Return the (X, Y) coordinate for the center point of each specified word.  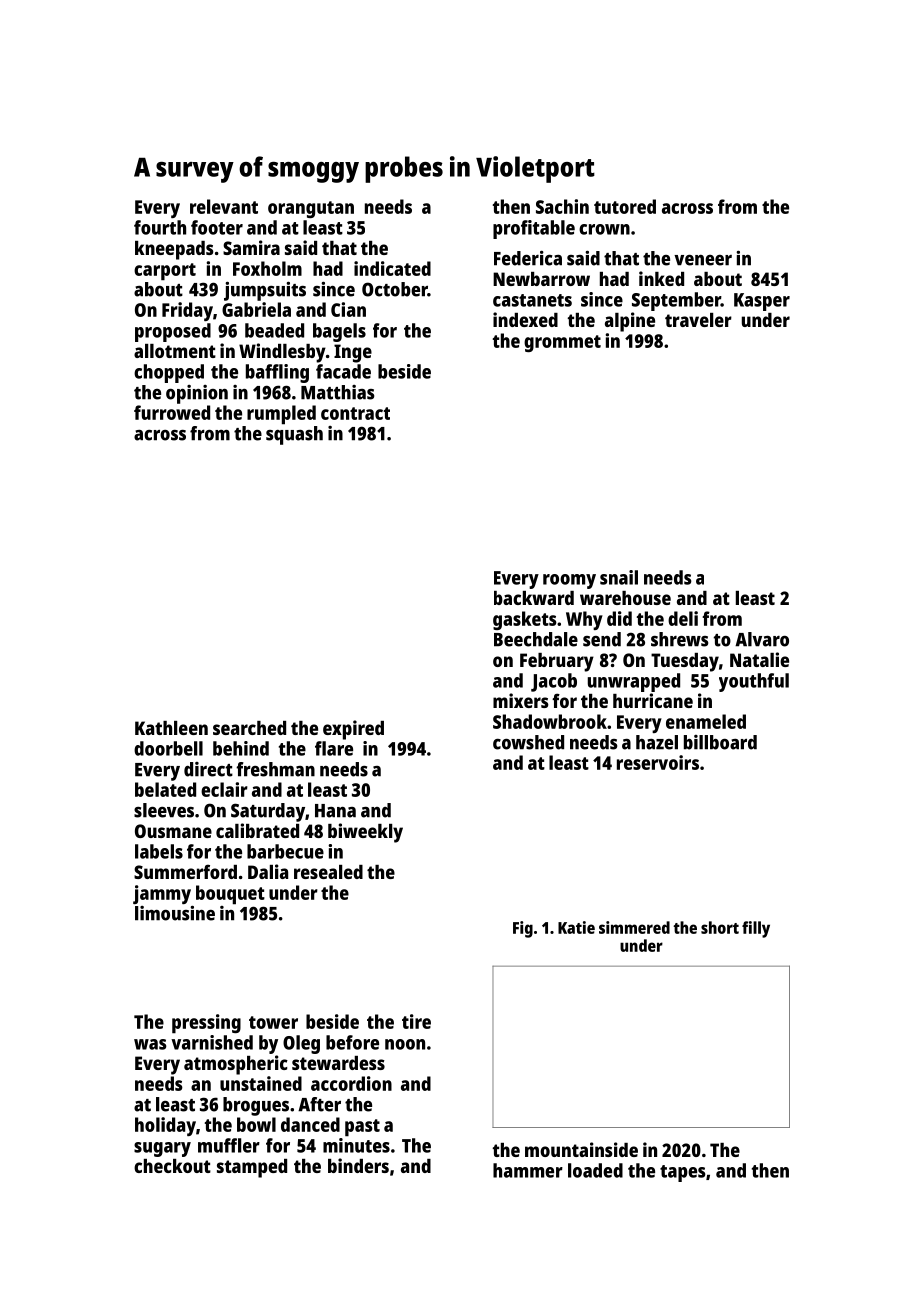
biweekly (365, 833)
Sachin (562, 206)
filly (756, 929)
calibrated (257, 830)
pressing (206, 1024)
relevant (224, 206)
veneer (703, 260)
